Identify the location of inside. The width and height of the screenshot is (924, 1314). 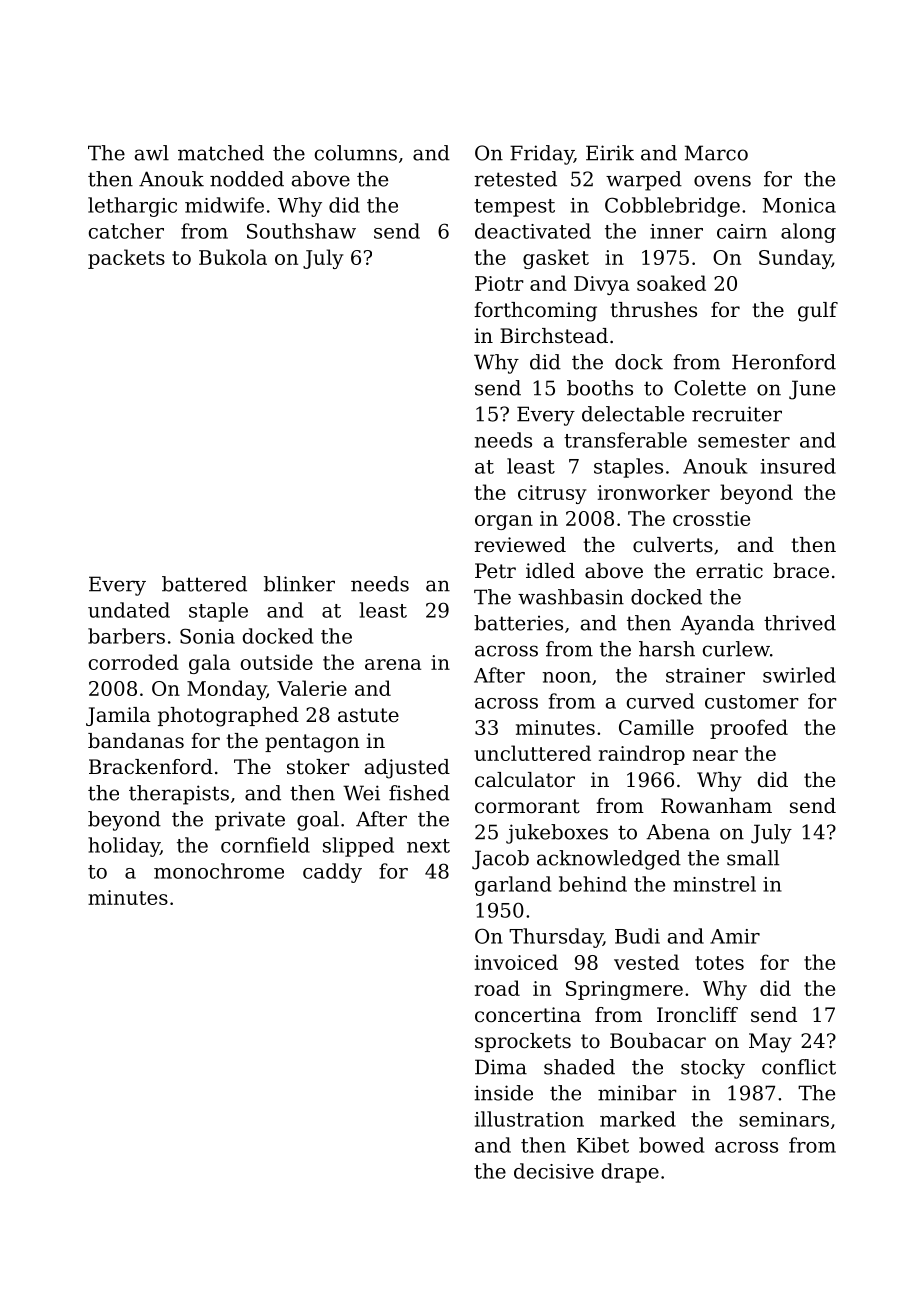
(503, 1093).
